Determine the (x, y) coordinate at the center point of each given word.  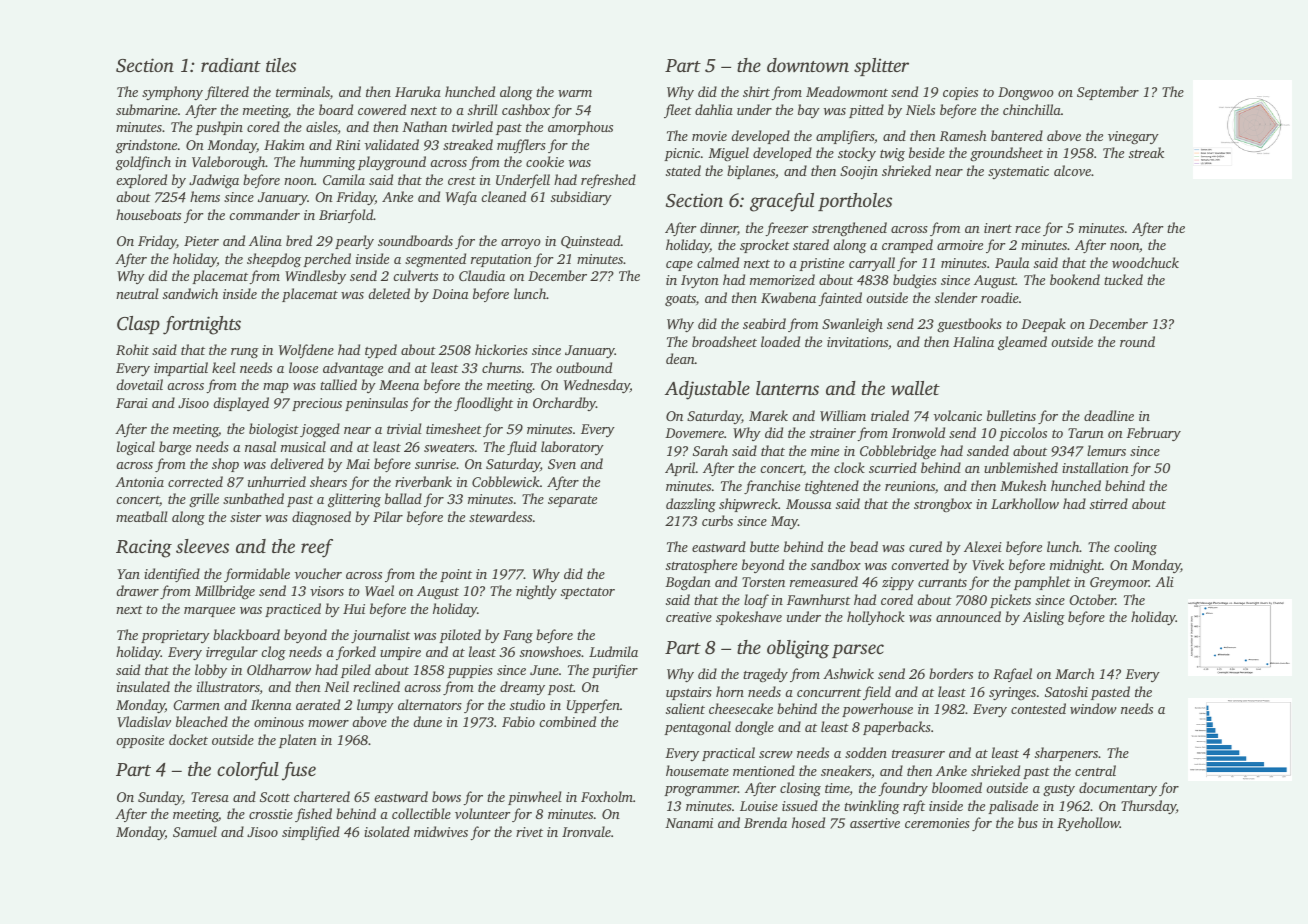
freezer (787, 229)
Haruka (418, 91)
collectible (421, 813)
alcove (1072, 170)
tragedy (765, 675)
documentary (1118, 789)
